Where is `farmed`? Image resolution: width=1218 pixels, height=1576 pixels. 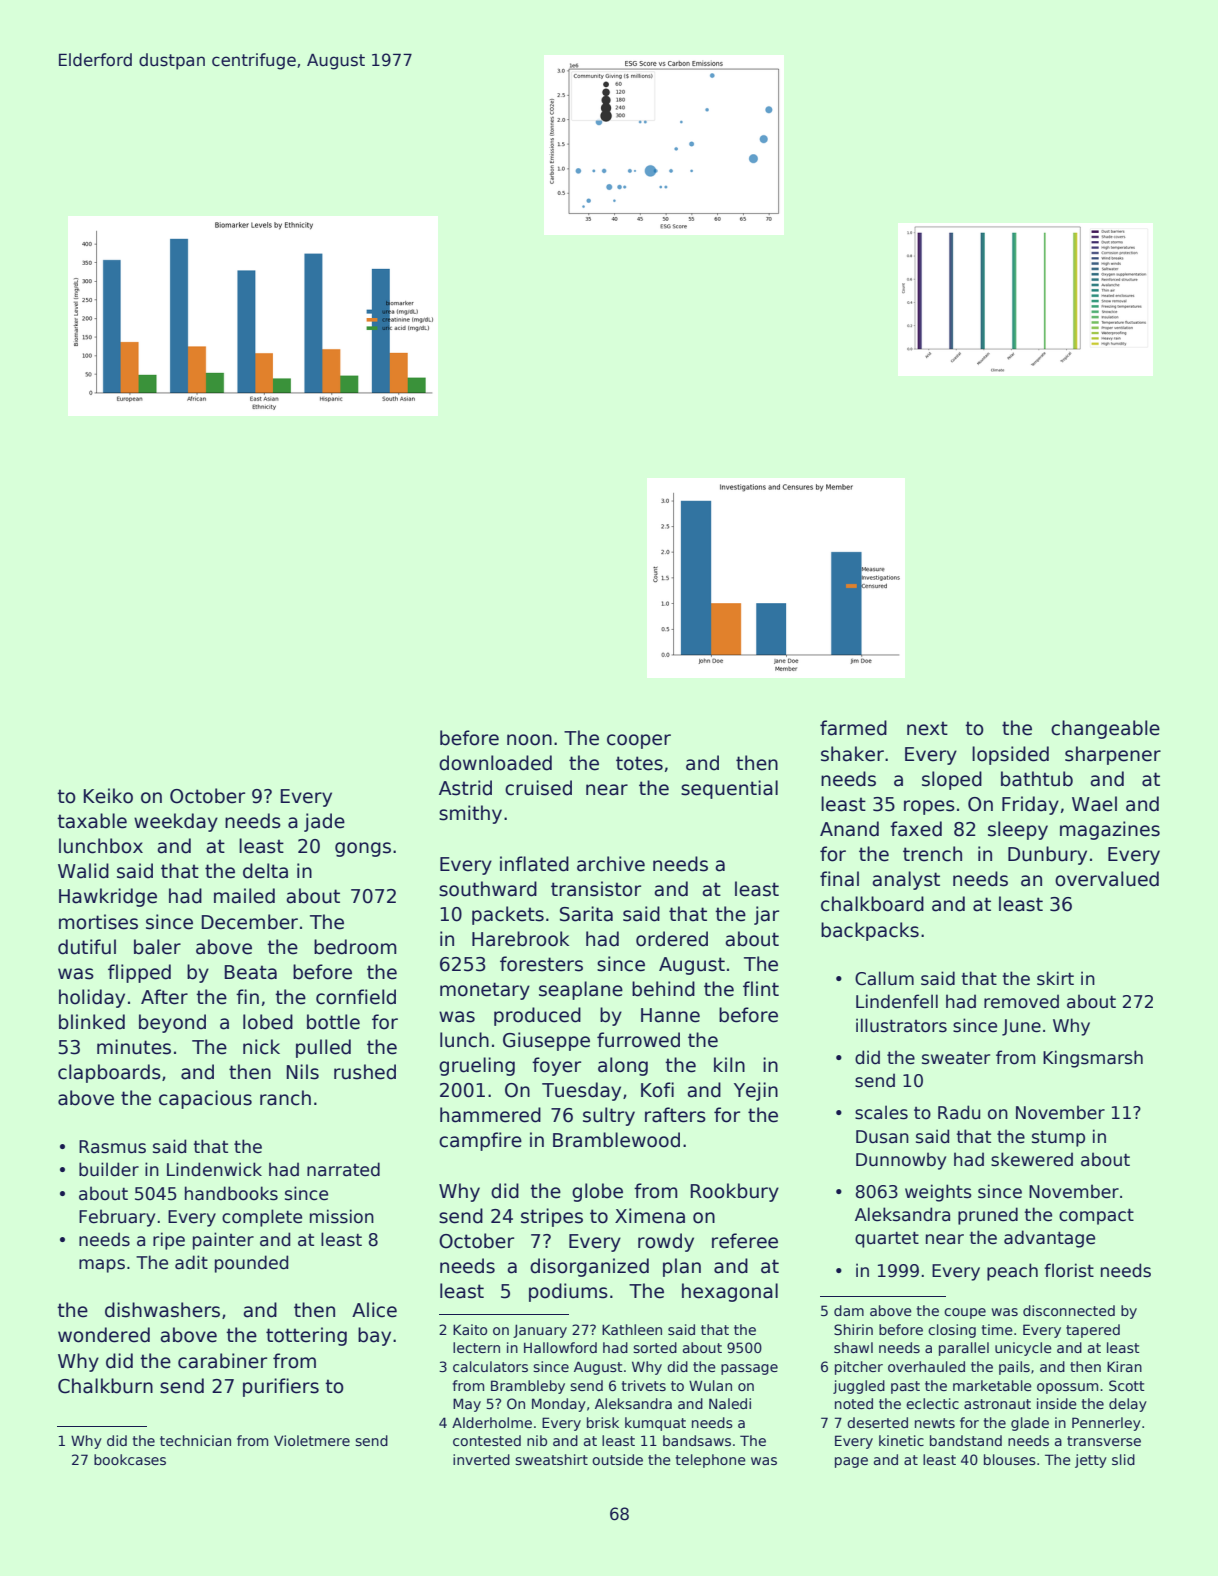 farmed is located at coordinates (853, 728).
